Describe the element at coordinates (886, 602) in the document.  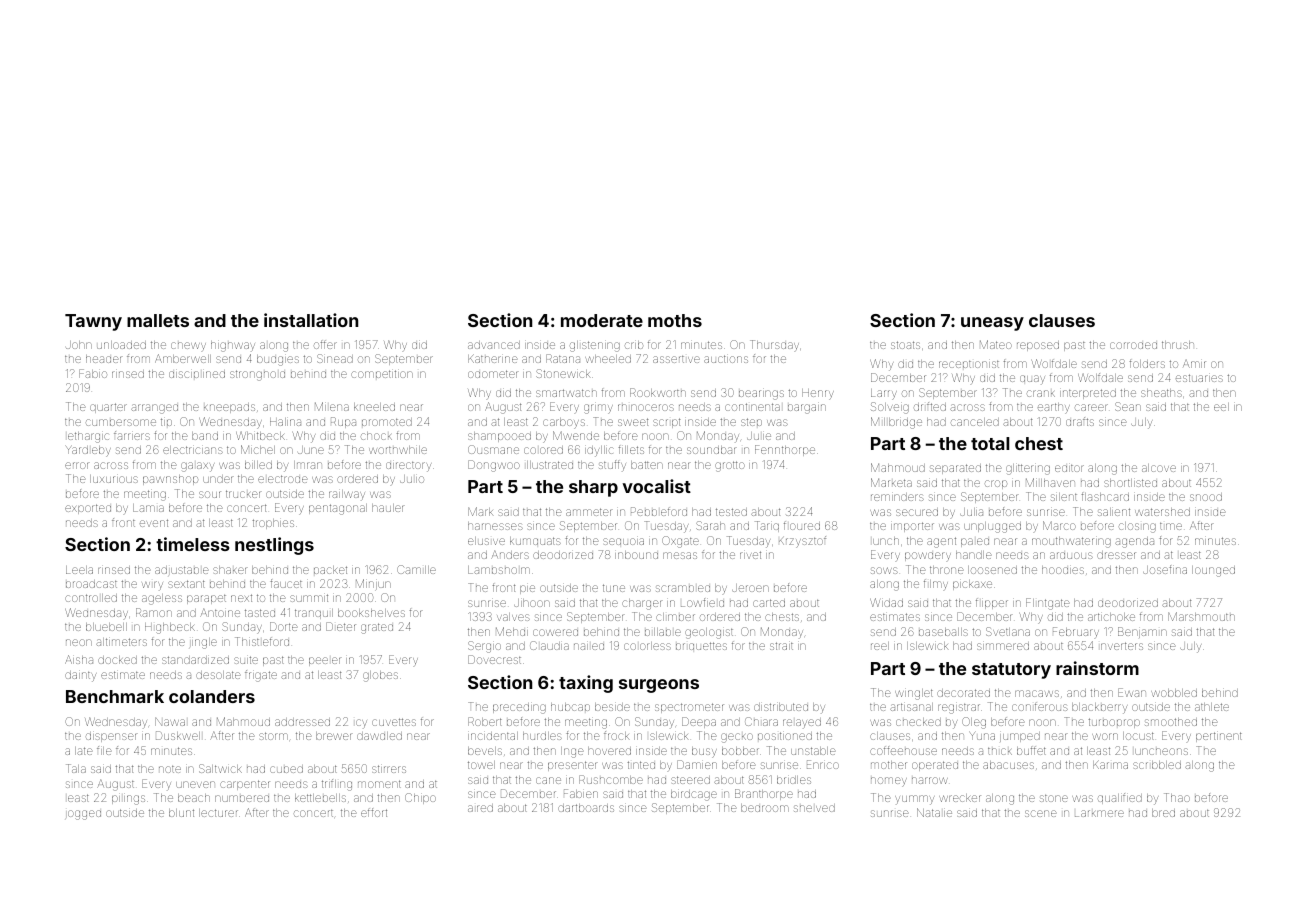
I see `Widad` at that location.
